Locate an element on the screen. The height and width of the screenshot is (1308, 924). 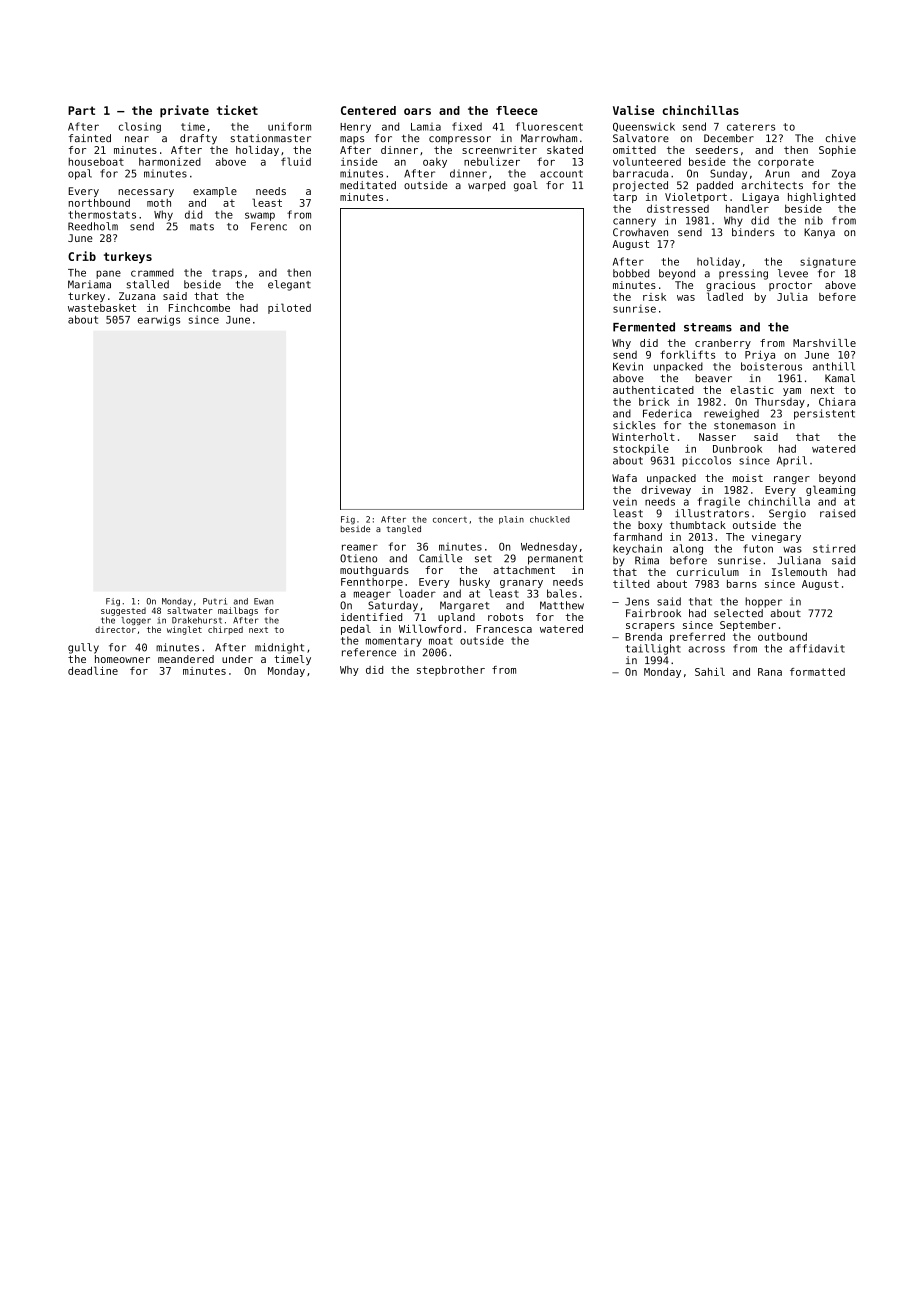
Fermented is located at coordinates (644, 327).
